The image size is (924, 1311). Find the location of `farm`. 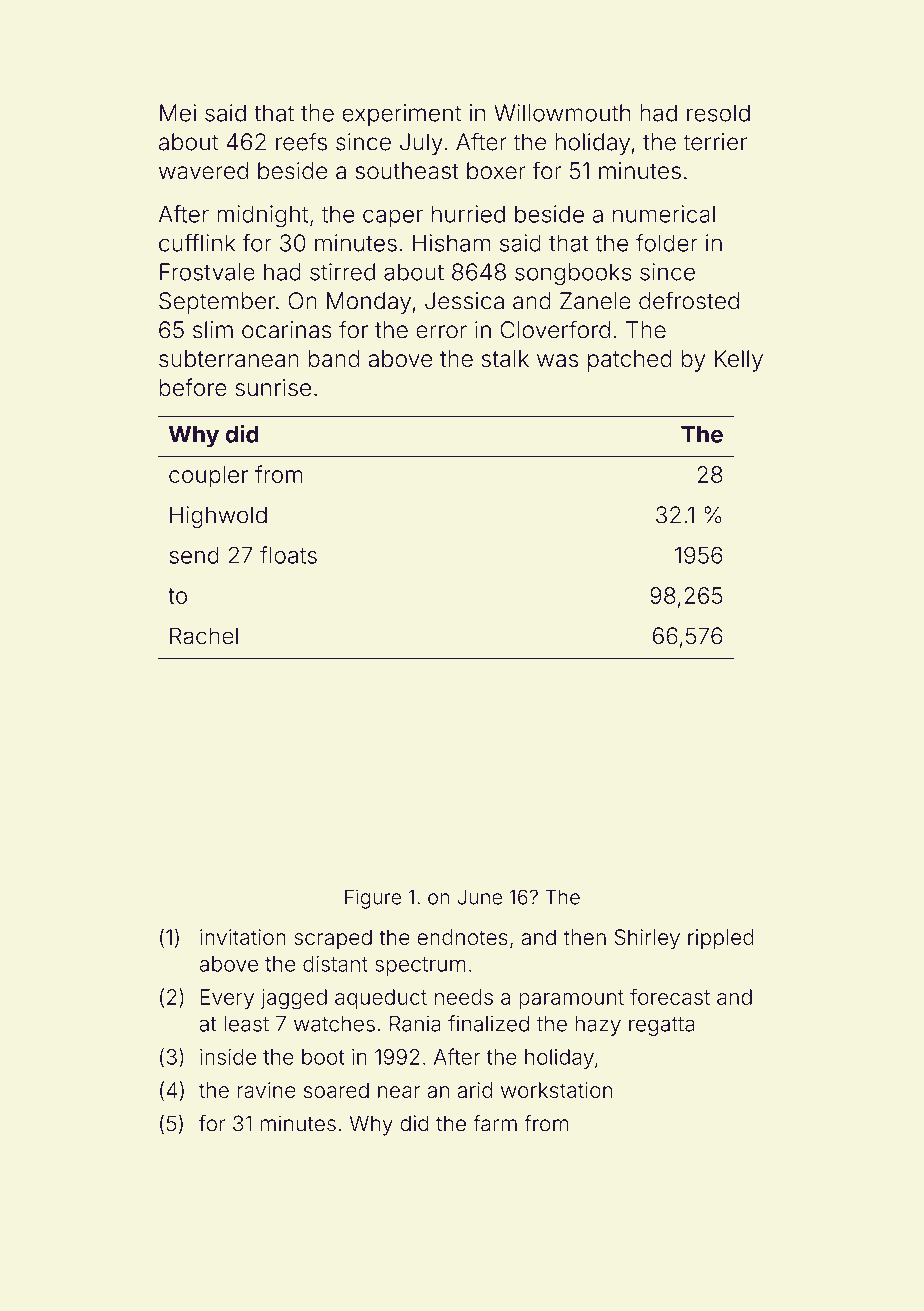

farm is located at coordinates (495, 1123).
